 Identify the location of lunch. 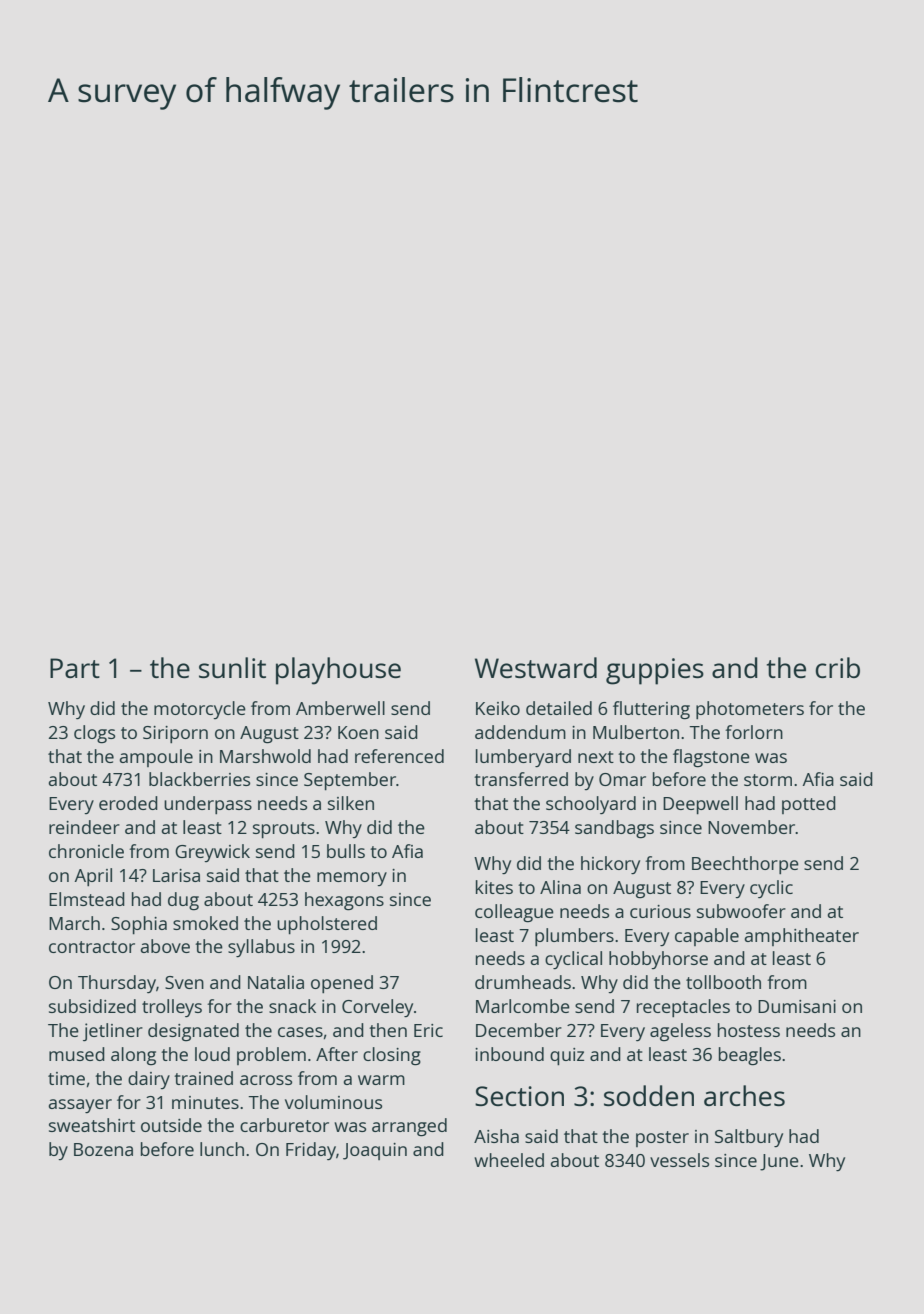
(222, 1149).
